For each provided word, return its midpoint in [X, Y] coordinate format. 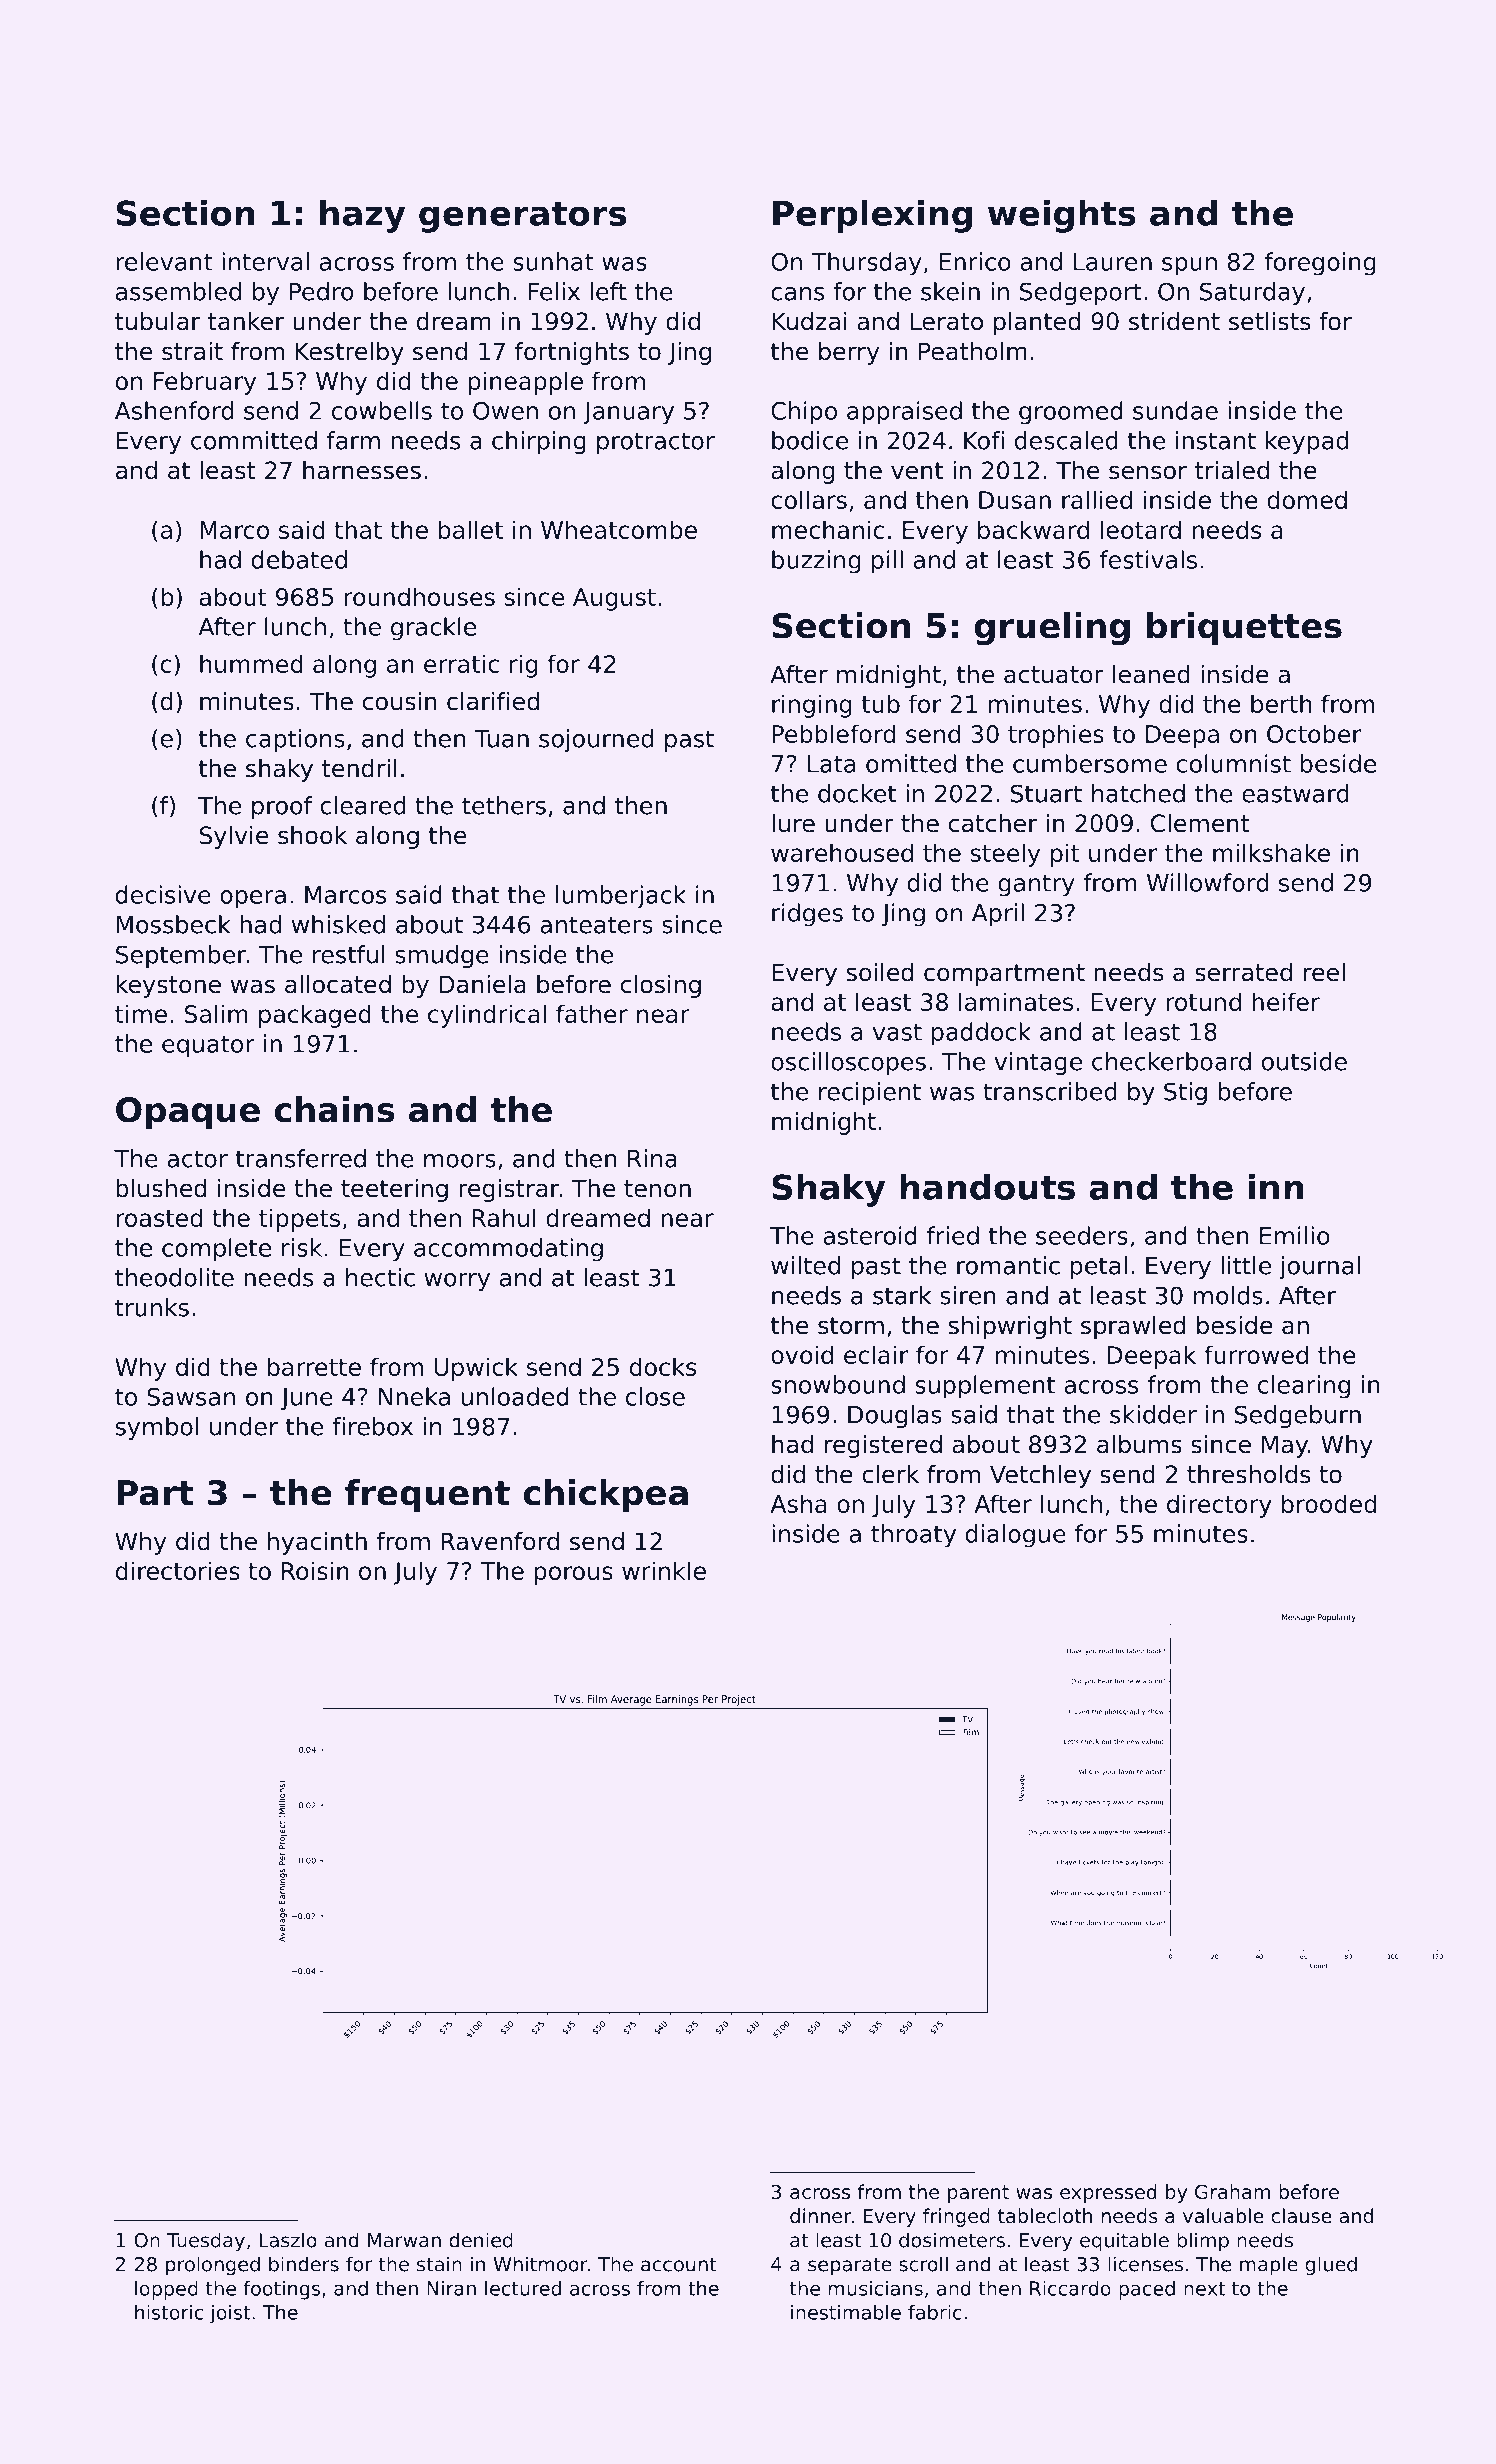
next [1204, 2289]
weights [1062, 216]
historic [169, 2312]
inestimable [846, 2312]
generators [522, 217]
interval [265, 261]
